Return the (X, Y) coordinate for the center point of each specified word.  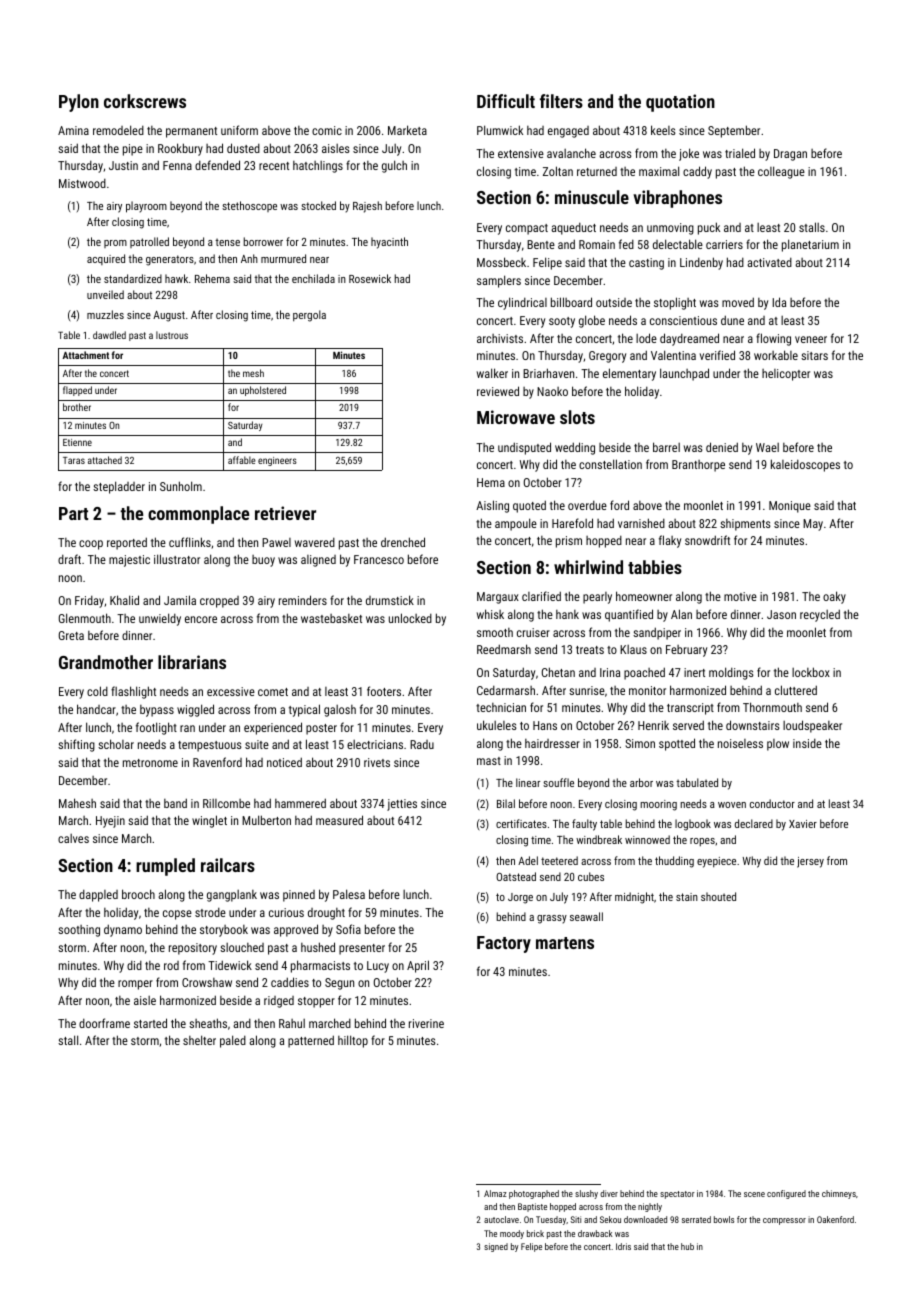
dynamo (123, 930)
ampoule (516, 524)
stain (687, 897)
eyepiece (716, 862)
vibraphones (677, 199)
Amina (73, 130)
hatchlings (318, 167)
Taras (74, 460)
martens (565, 943)
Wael (767, 447)
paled (233, 1041)
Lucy (378, 967)
